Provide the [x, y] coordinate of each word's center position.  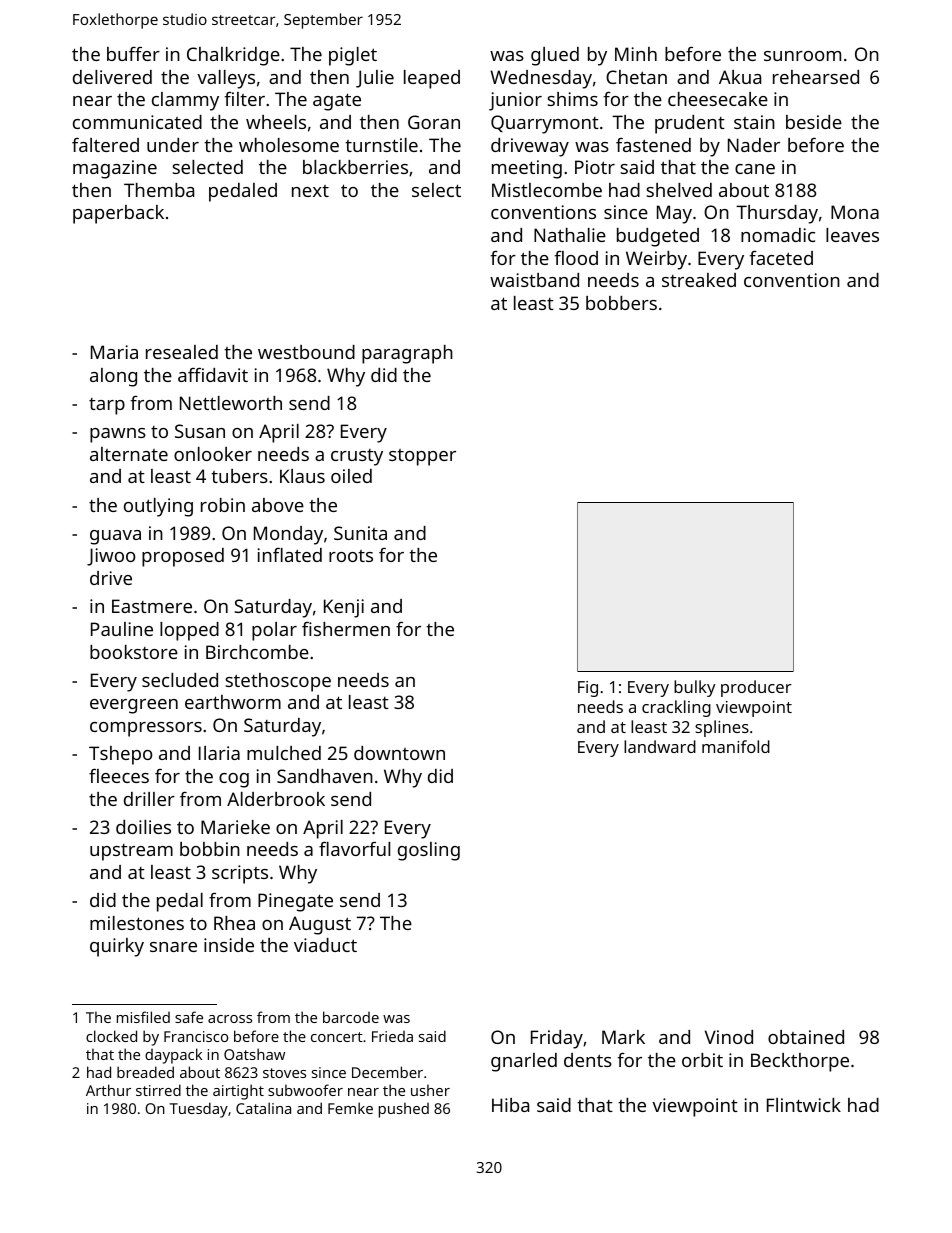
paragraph [407, 354]
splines [722, 728]
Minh [636, 54]
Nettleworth [231, 403]
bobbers [621, 303]
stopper [422, 457]
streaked [699, 280]
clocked [111, 1036]
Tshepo [120, 755]
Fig [588, 689]
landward [660, 746]
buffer [133, 53]
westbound [306, 352]
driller [149, 799]
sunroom [802, 56]
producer [756, 688]
